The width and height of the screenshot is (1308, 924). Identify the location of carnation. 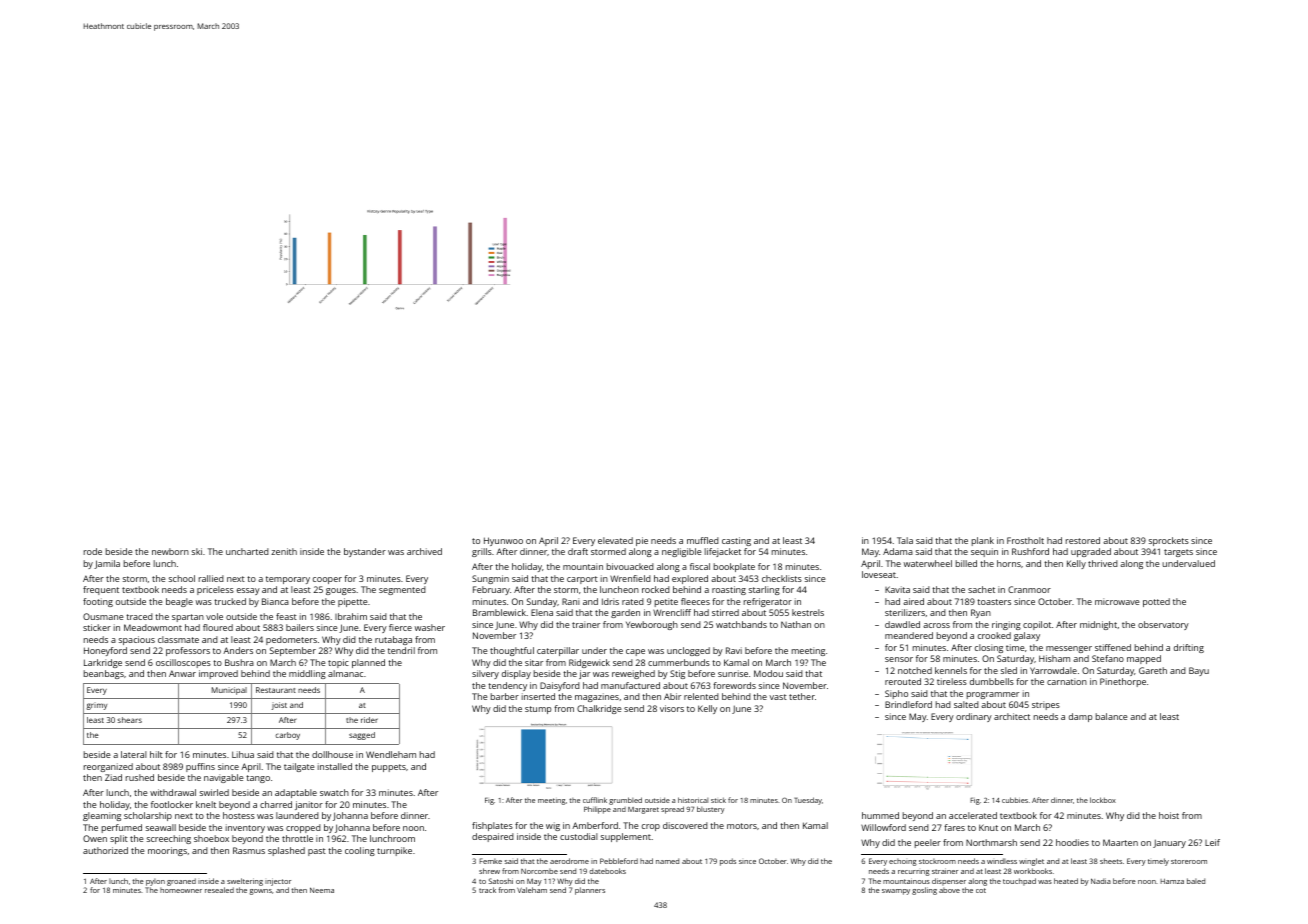
(1067, 681).
